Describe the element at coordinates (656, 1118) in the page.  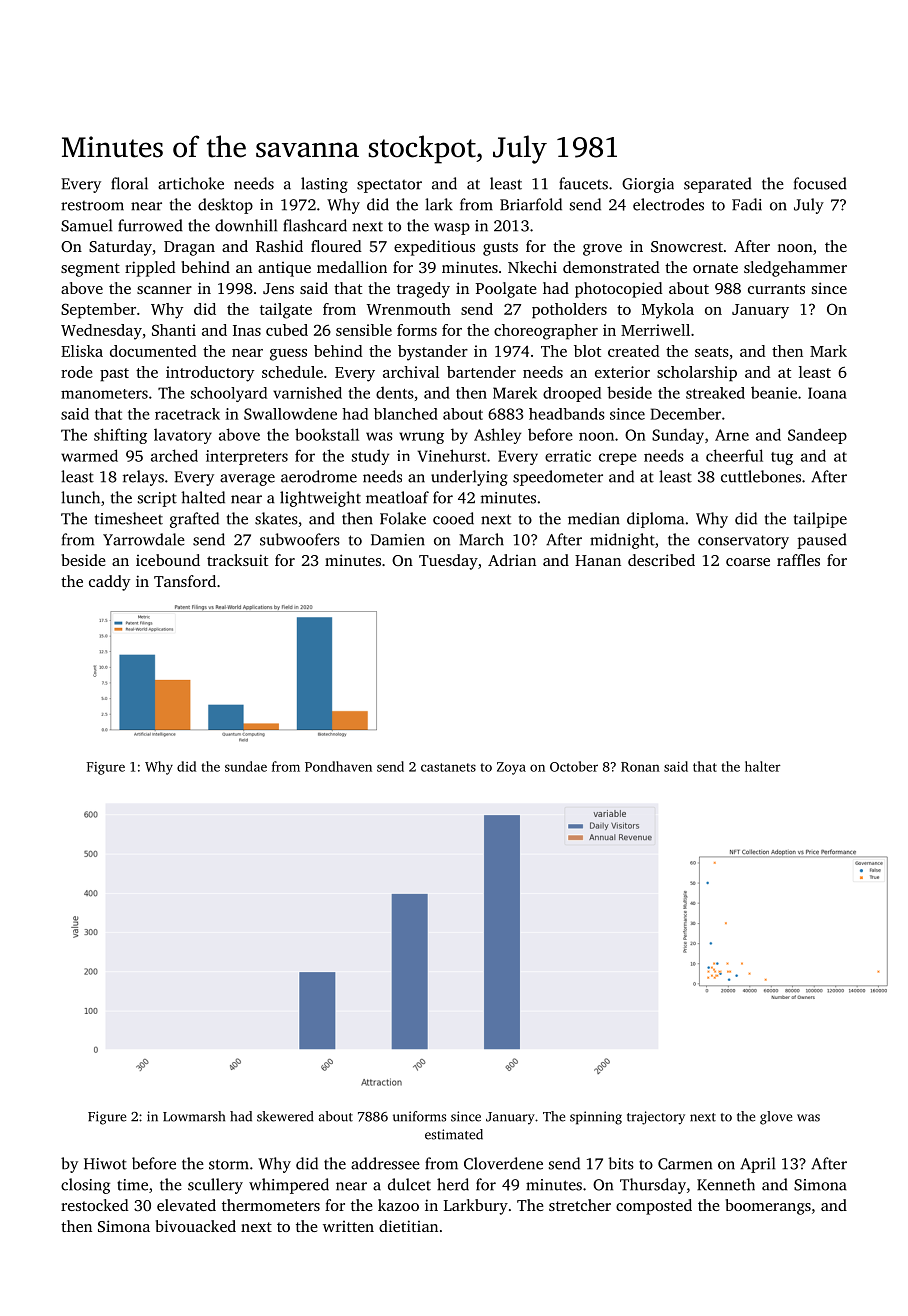
I see `trajectory` at that location.
